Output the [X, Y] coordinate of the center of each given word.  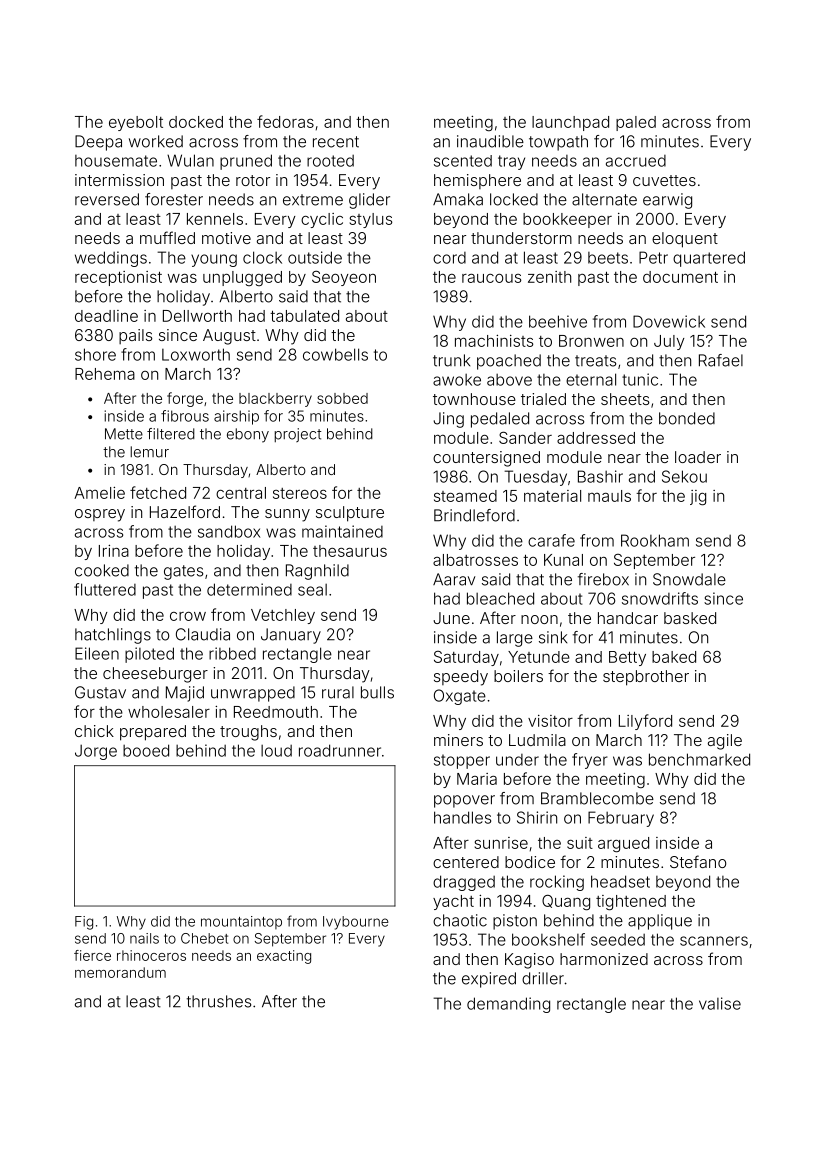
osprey [100, 515]
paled [636, 123]
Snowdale [689, 579]
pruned [246, 162]
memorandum [120, 972]
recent [336, 142]
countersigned [486, 459]
